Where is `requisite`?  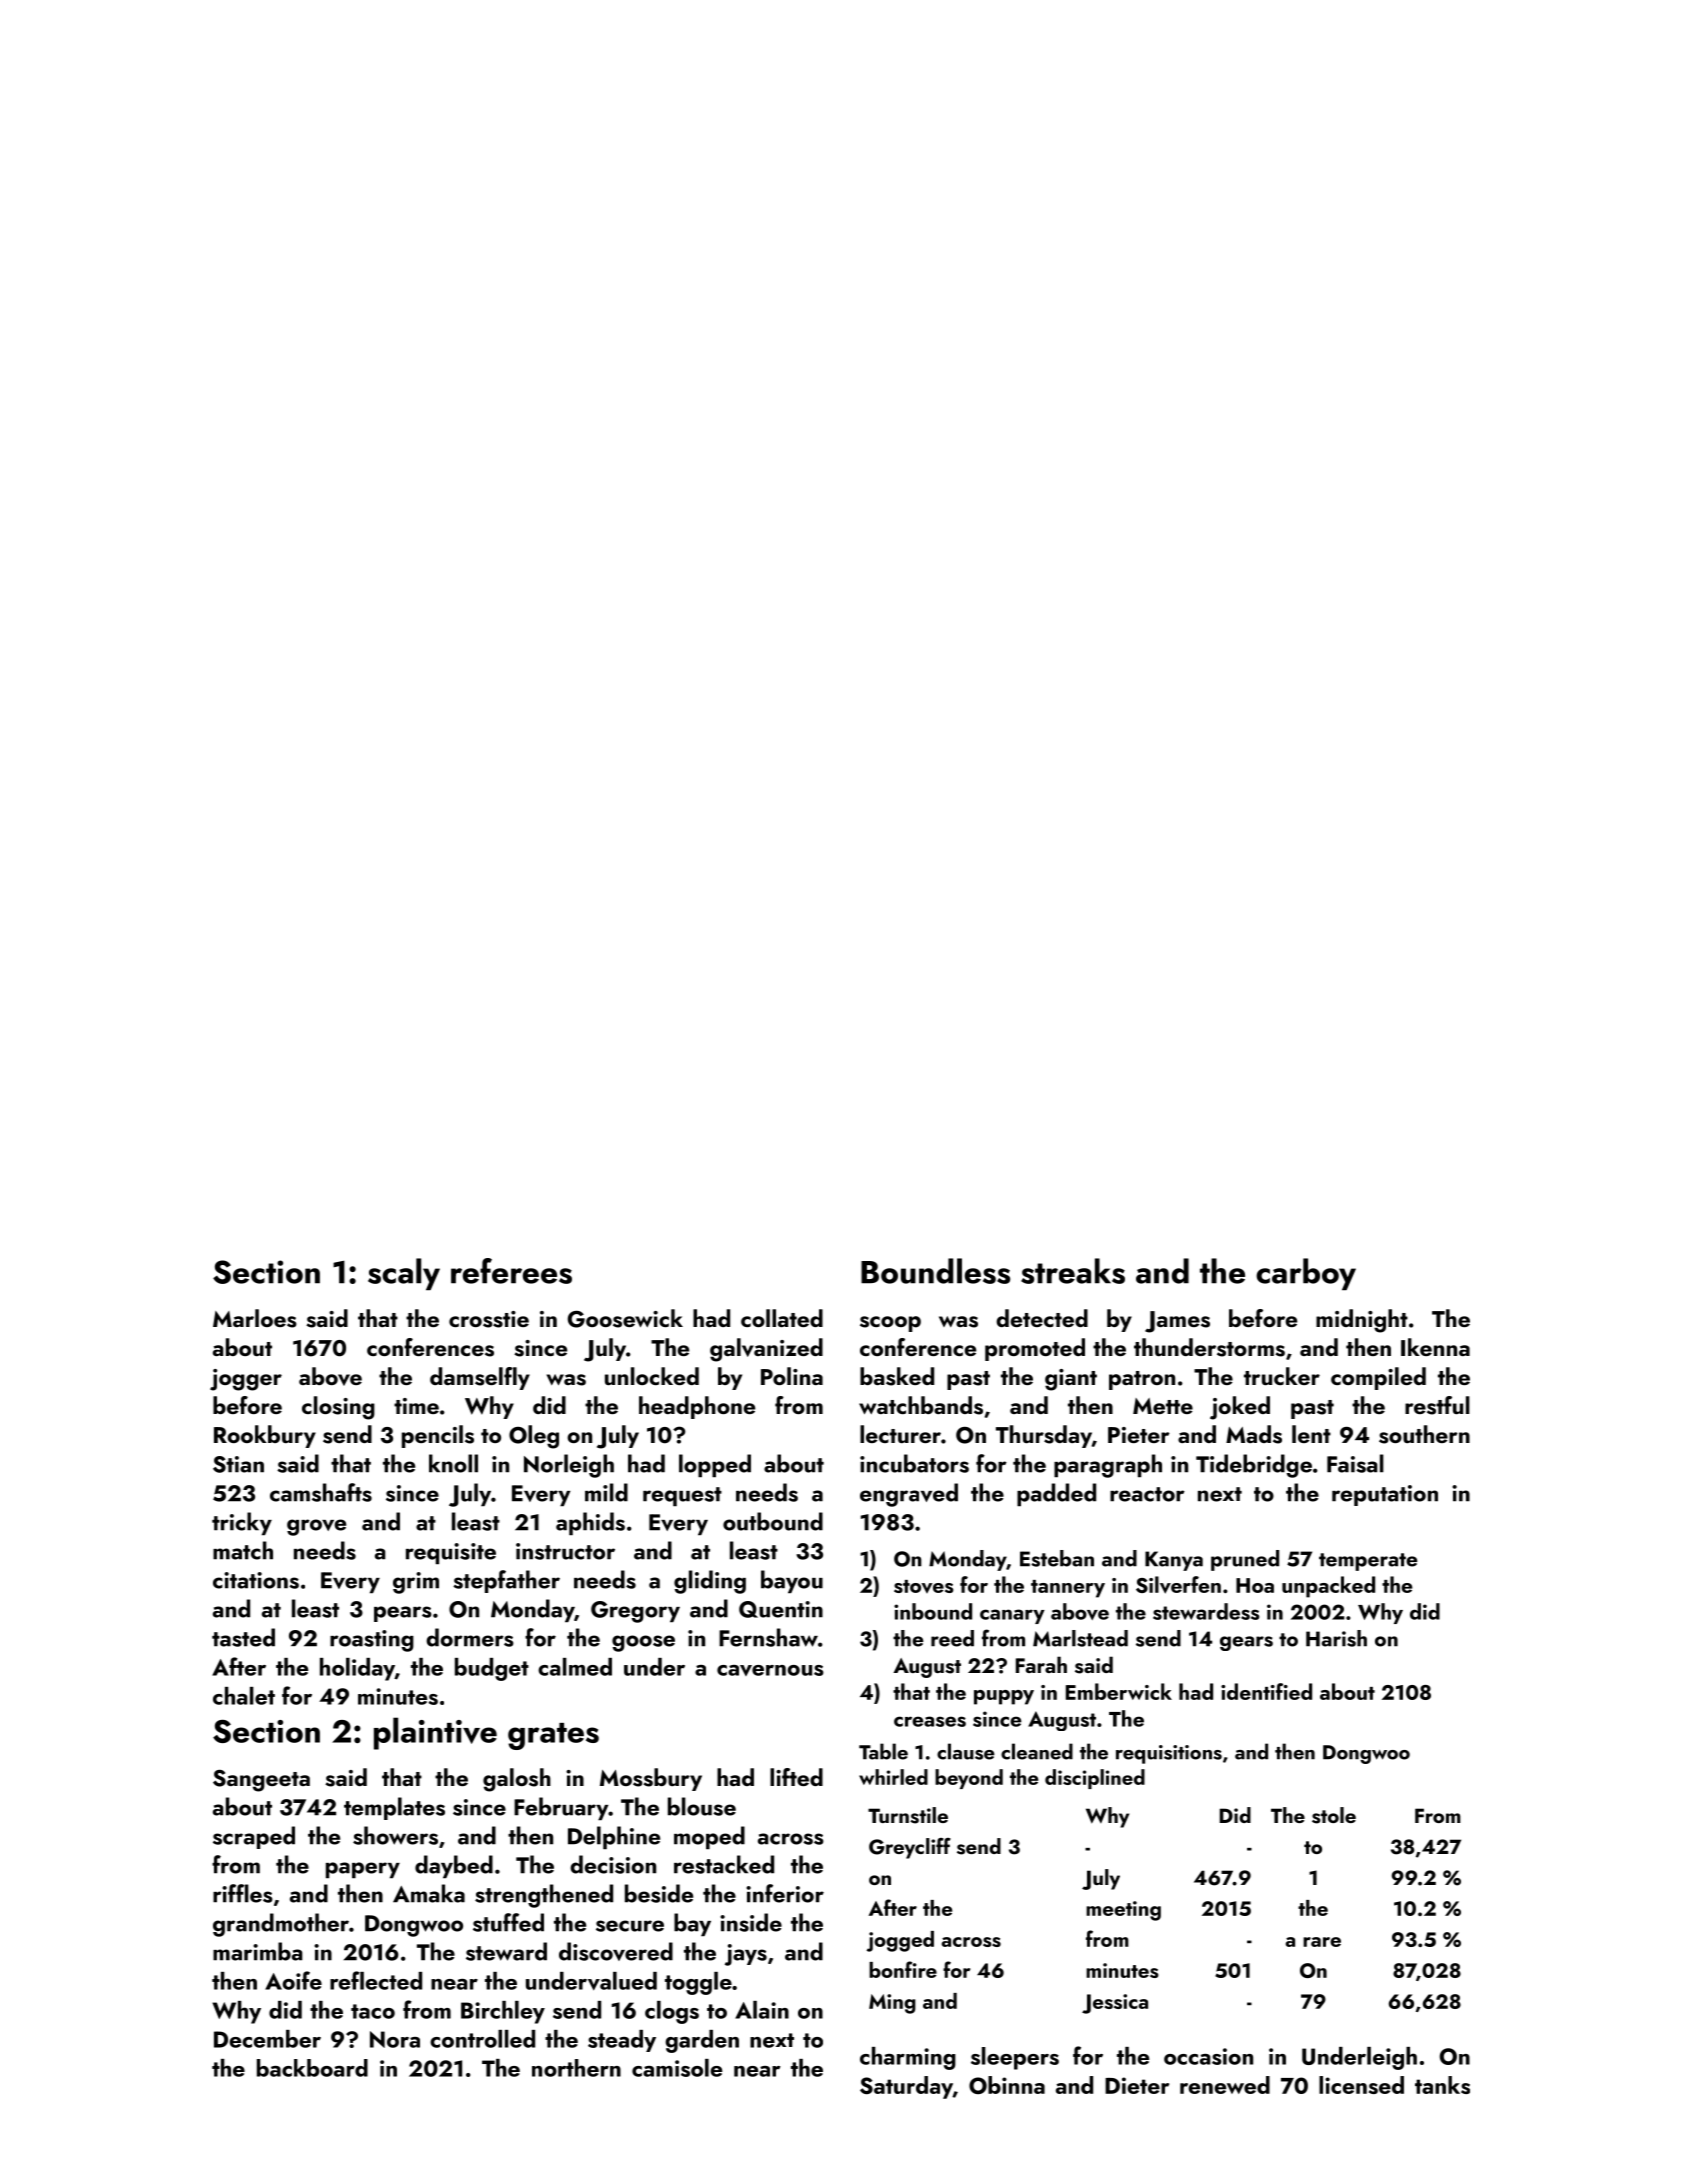
requisite is located at coordinates (451, 1553).
